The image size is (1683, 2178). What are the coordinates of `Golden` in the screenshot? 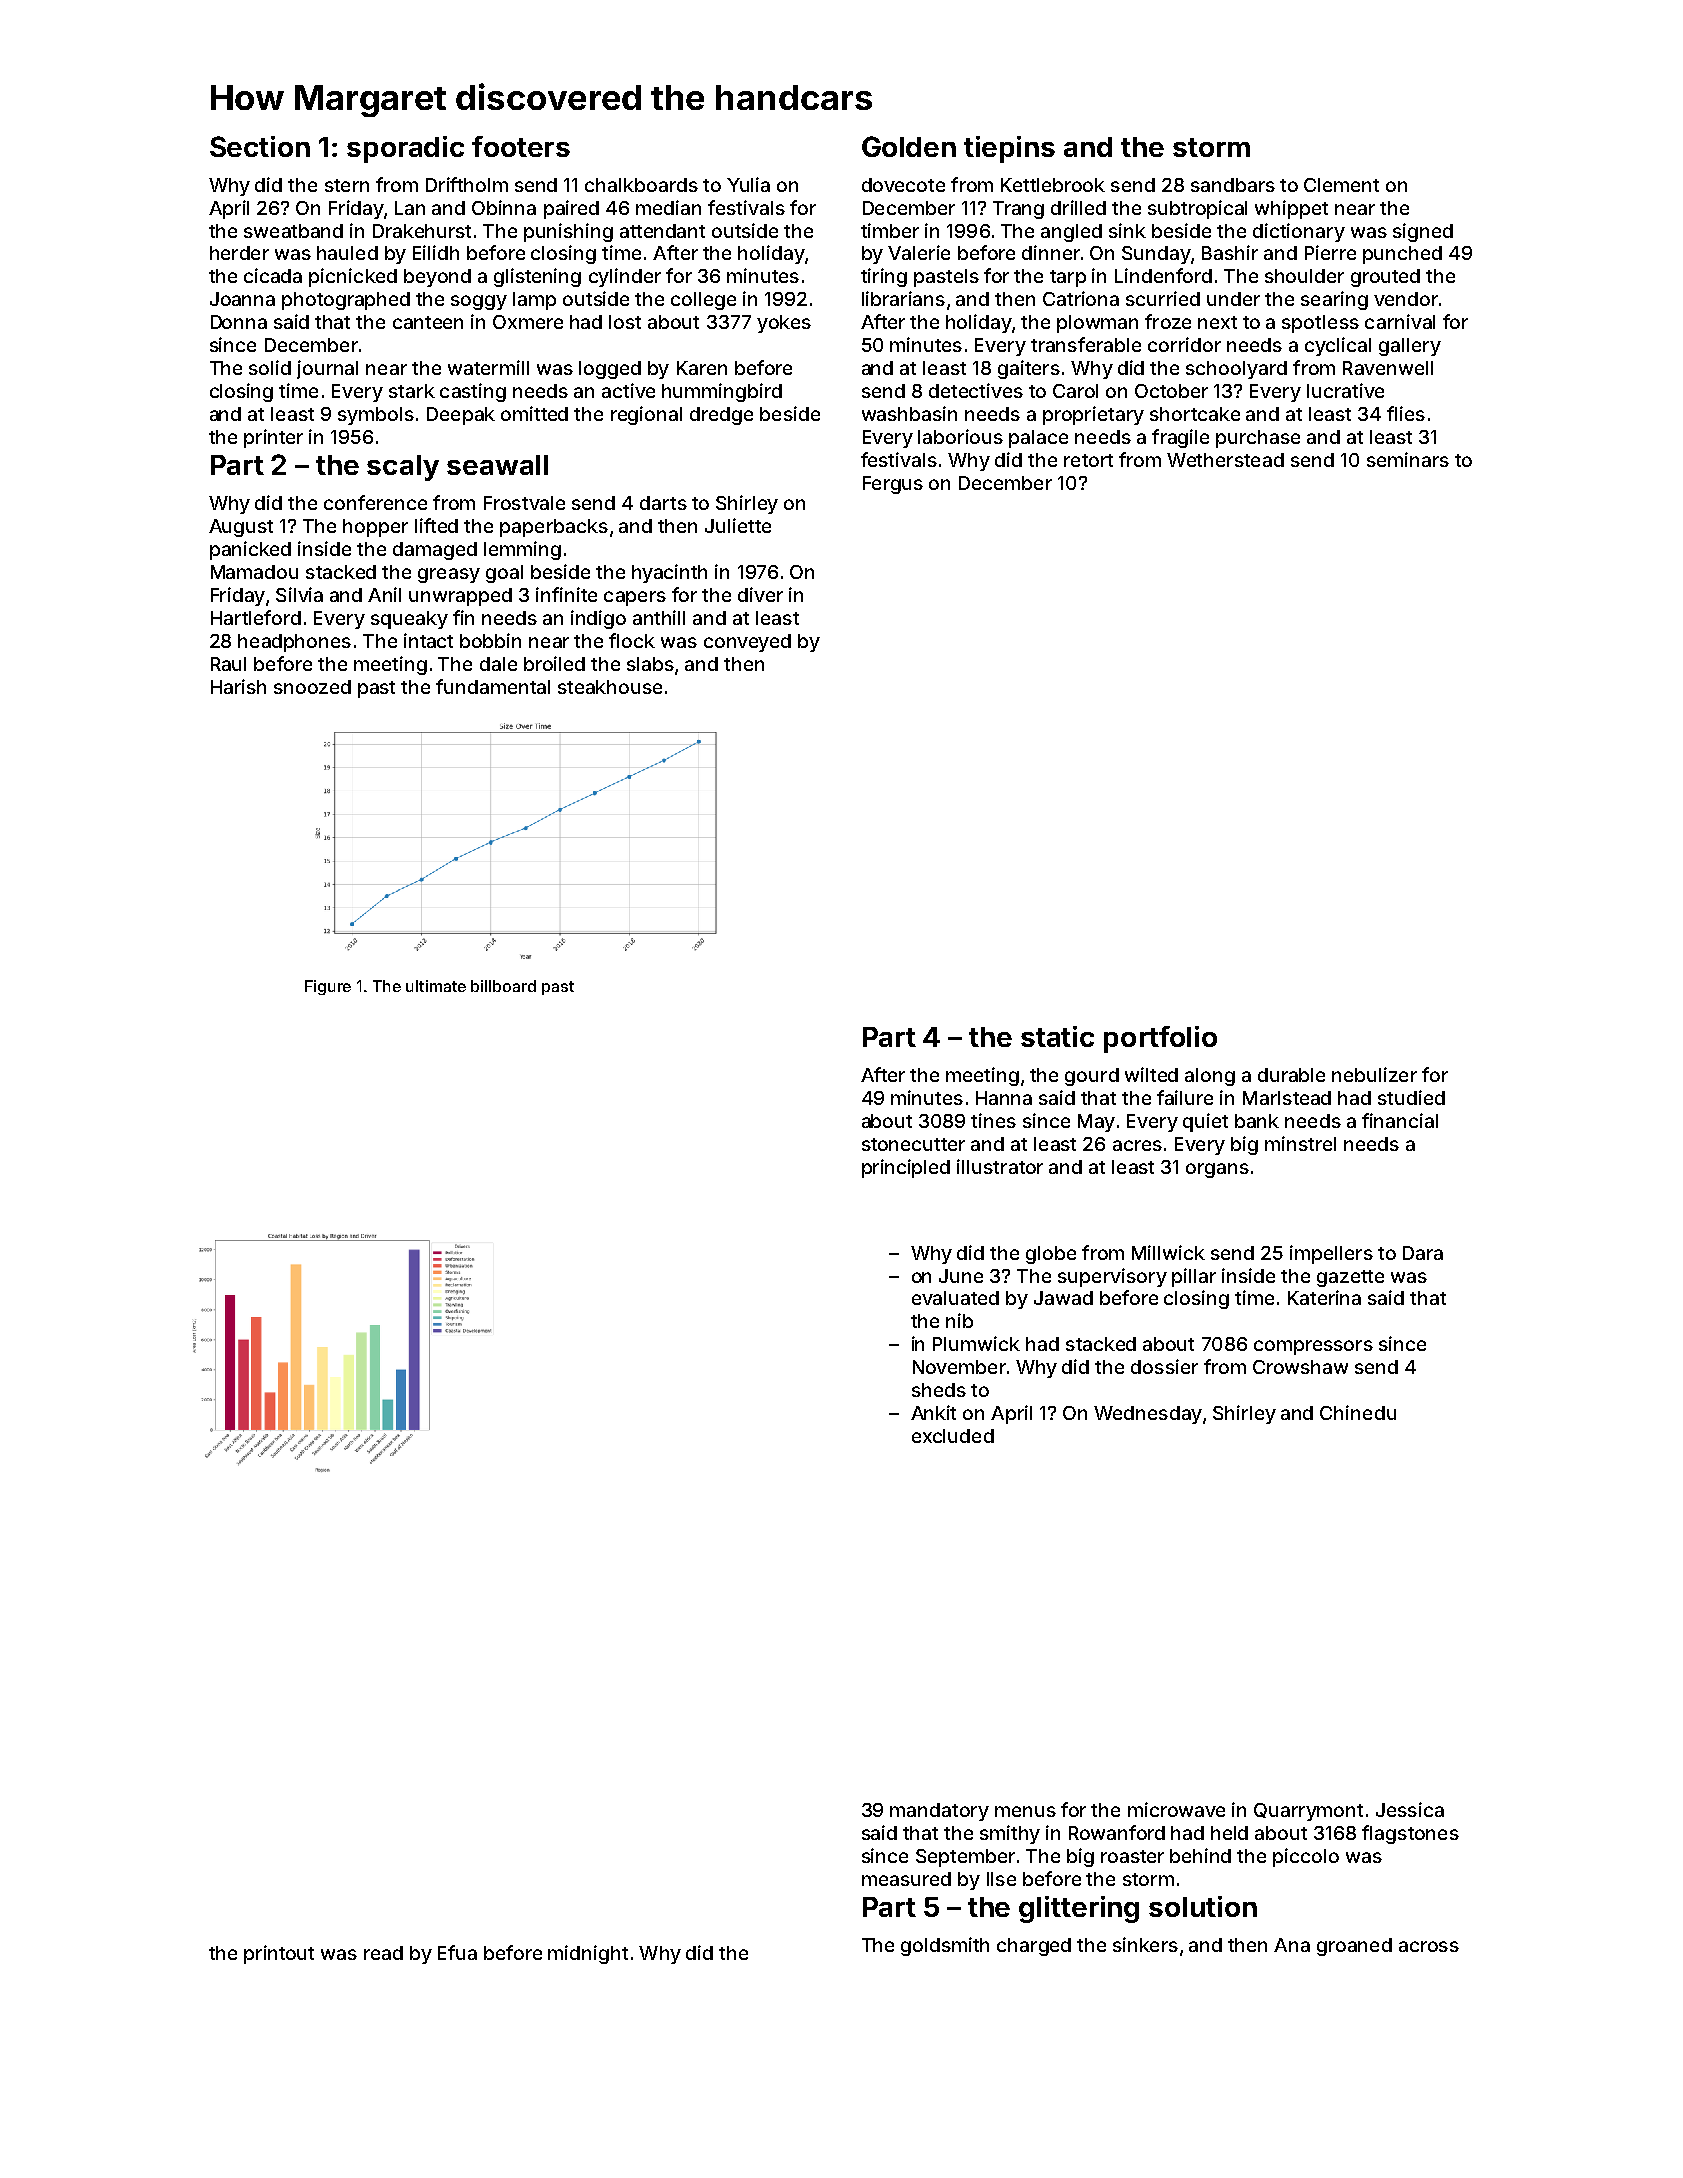 It's located at (909, 146).
